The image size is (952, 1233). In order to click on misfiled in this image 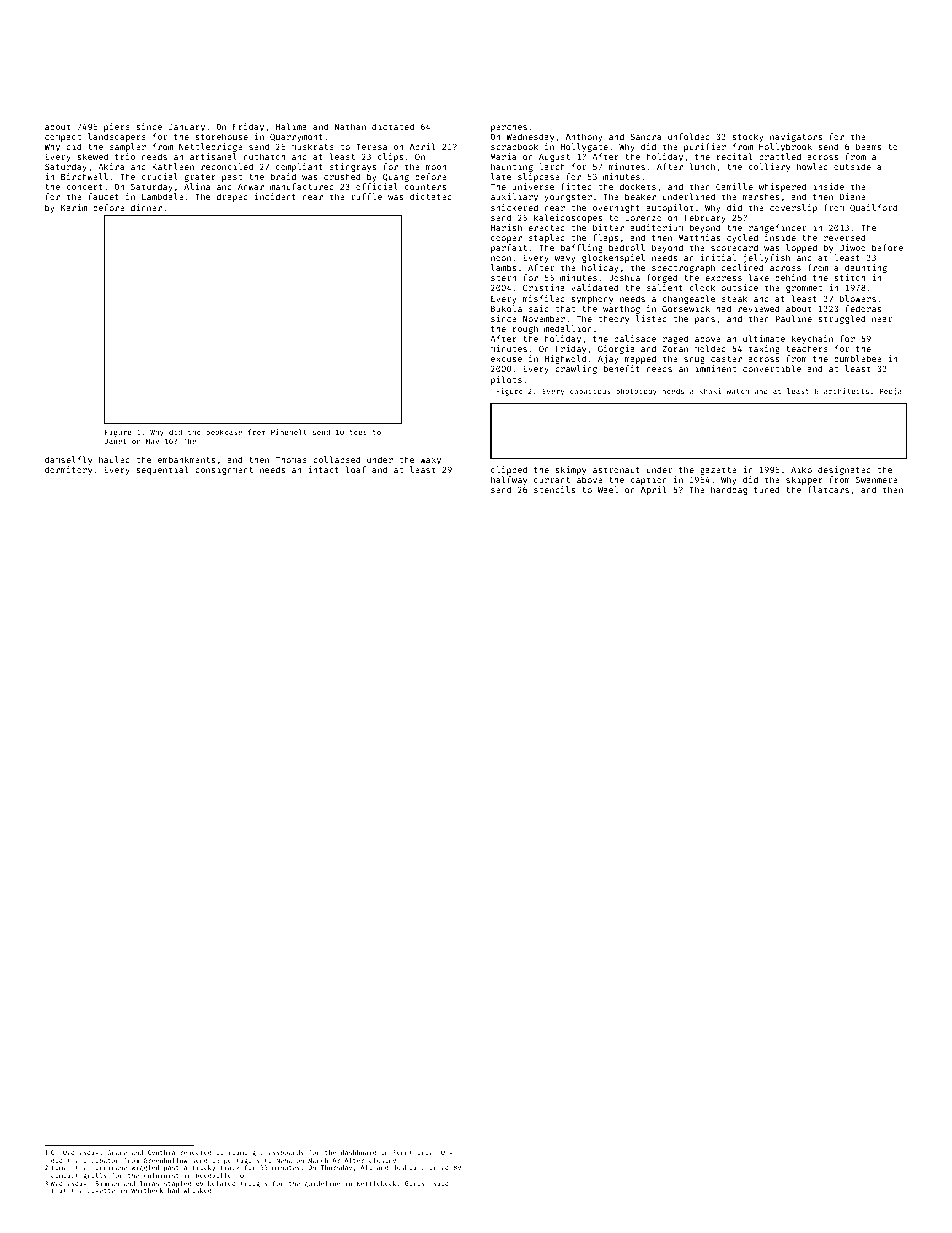, I will do `click(544, 298)`.
